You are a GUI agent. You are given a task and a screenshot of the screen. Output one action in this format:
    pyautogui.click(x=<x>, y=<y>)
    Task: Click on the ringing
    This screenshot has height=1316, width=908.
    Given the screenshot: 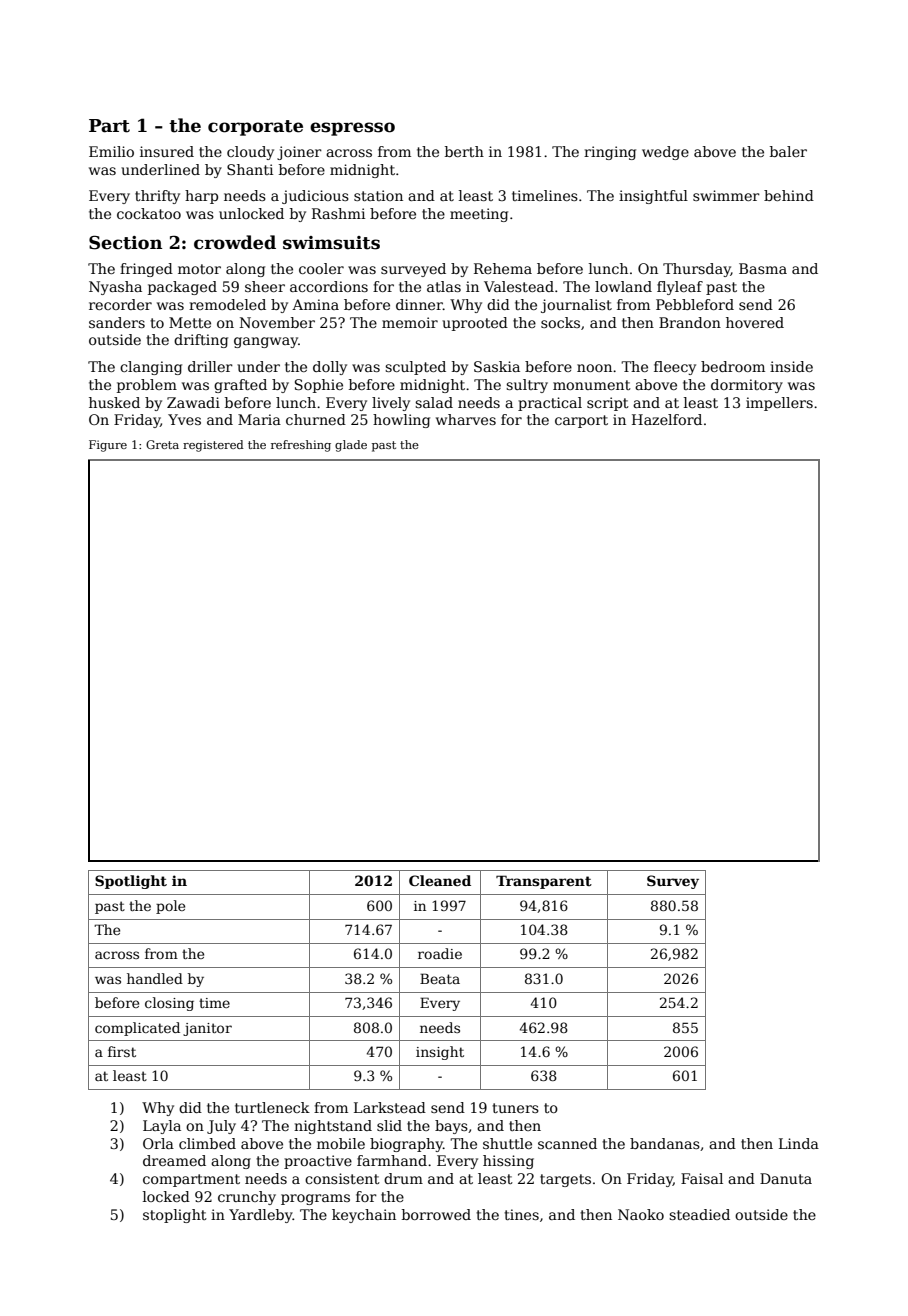 What is the action you would take?
    pyautogui.click(x=610, y=153)
